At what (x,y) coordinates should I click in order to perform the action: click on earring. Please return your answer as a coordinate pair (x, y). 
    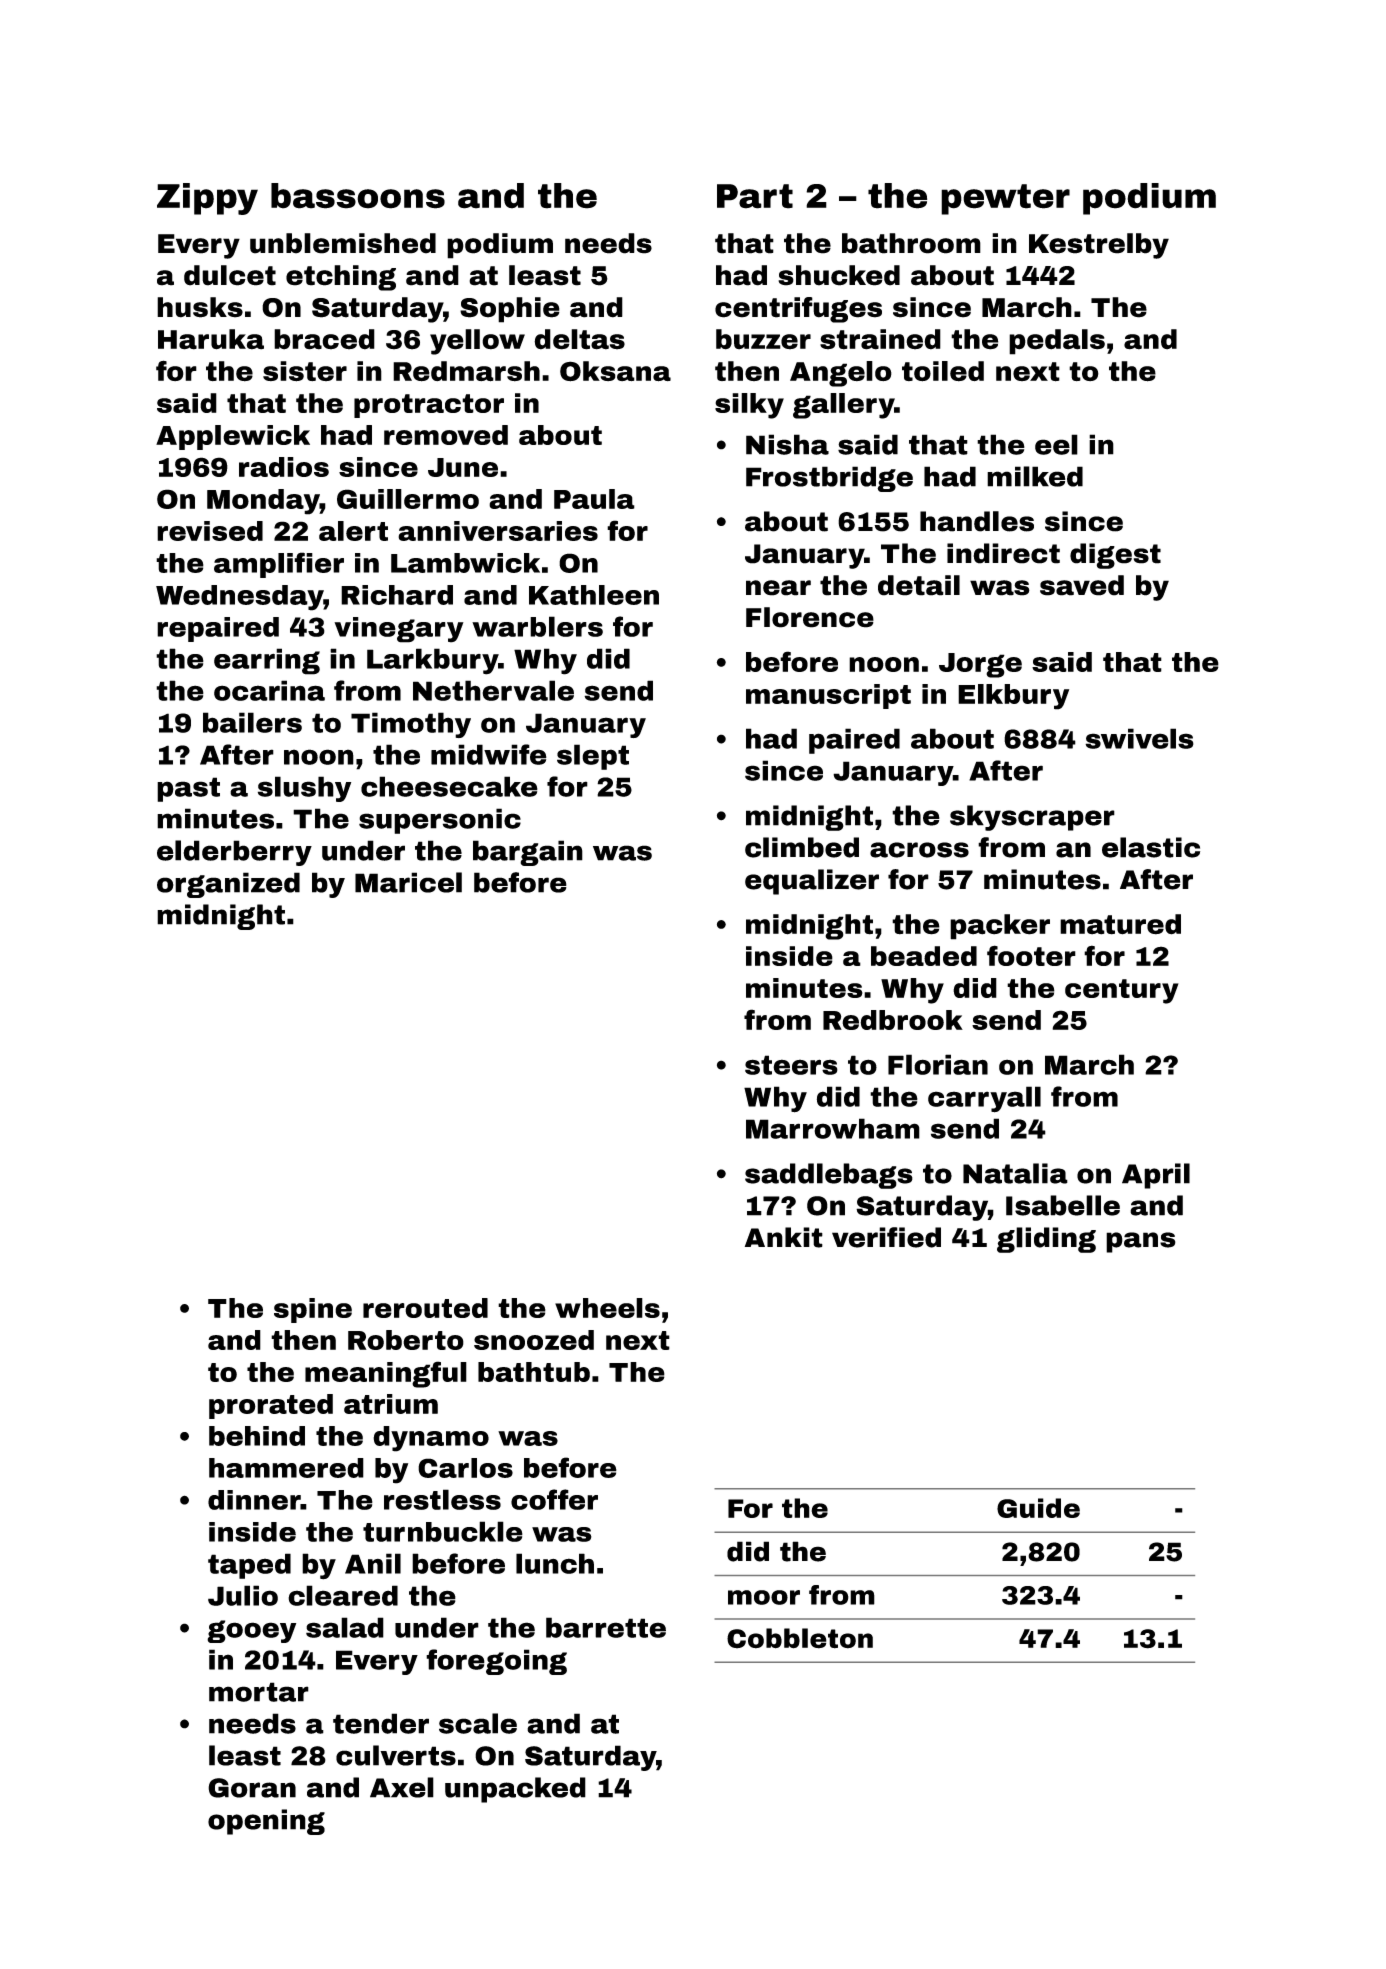
    Looking at the image, I should click on (267, 661).
